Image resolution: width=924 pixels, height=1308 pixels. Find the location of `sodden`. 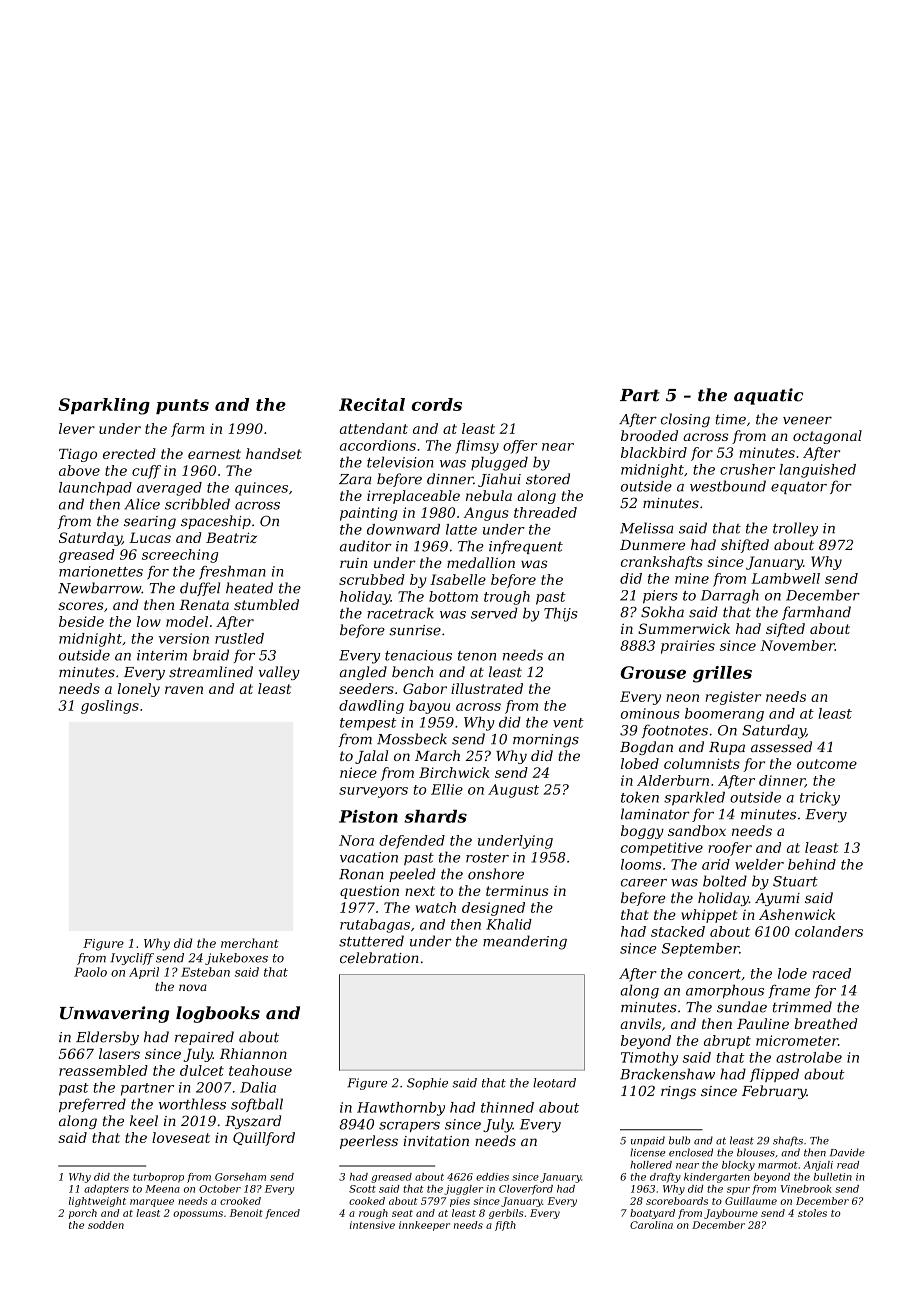

sodden is located at coordinates (106, 1225).
